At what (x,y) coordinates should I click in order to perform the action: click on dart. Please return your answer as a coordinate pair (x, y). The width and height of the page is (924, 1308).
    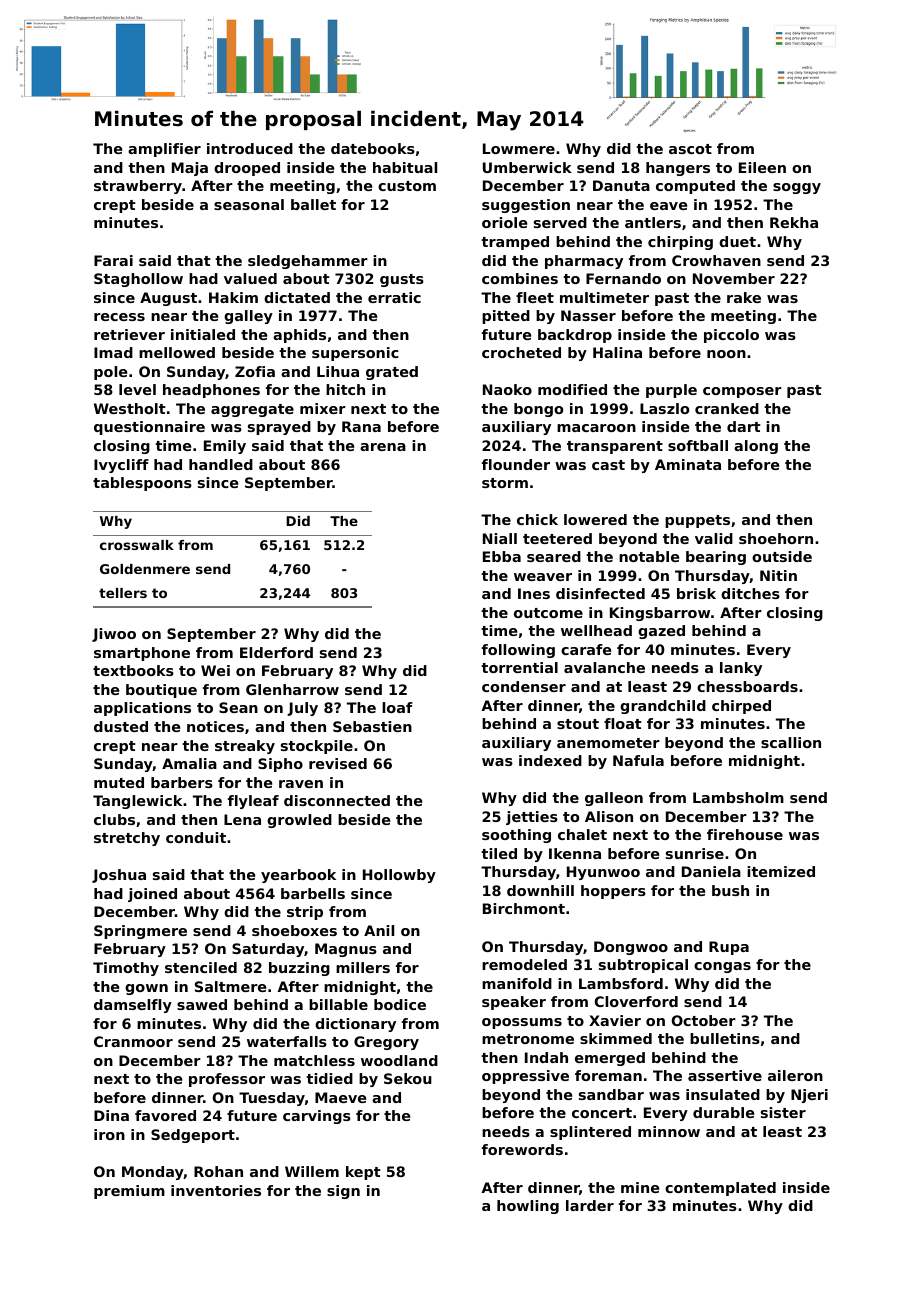
    Looking at the image, I should click on (744, 426).
